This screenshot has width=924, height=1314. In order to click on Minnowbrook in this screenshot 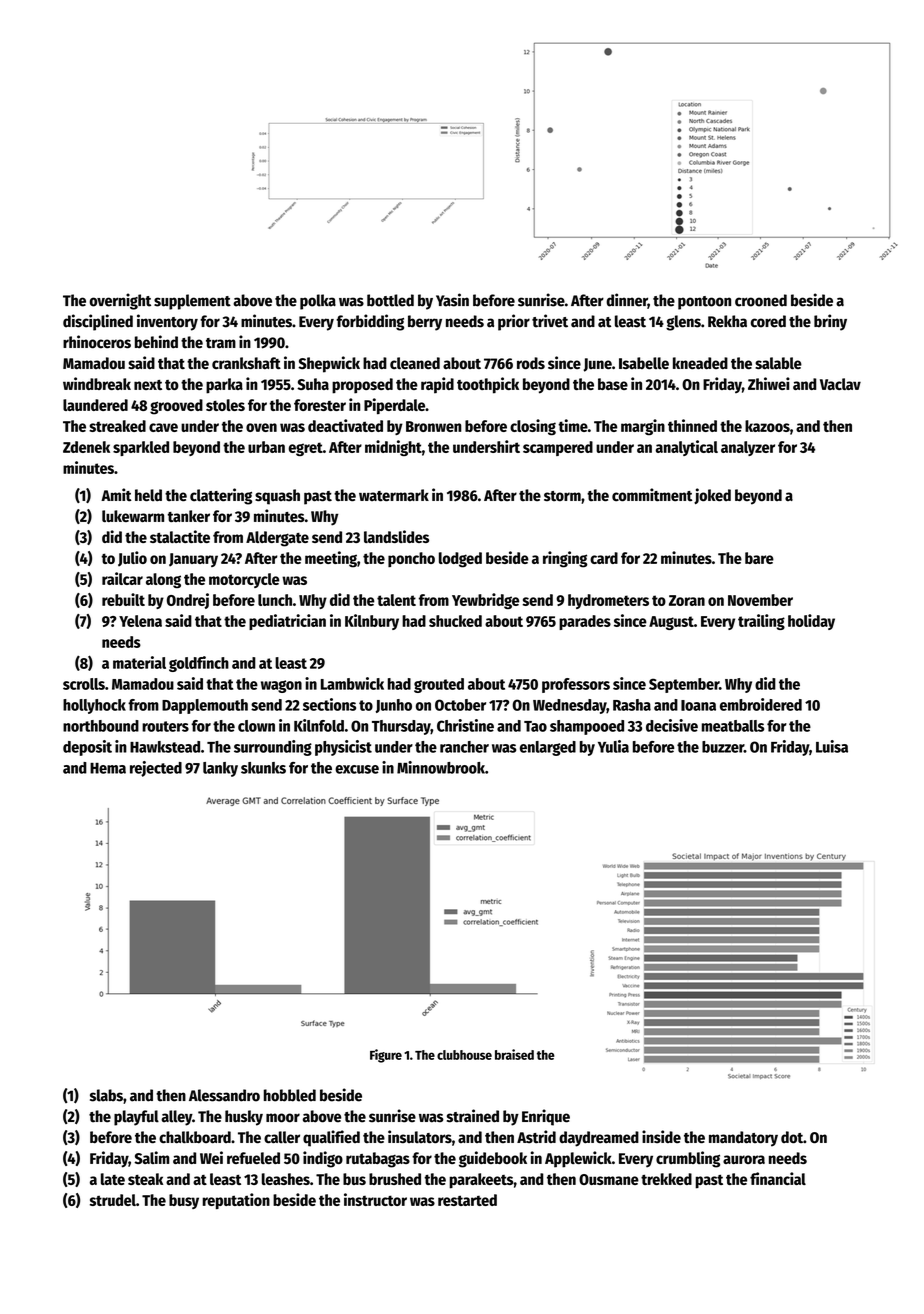, I will do `click(441, 767)`.
